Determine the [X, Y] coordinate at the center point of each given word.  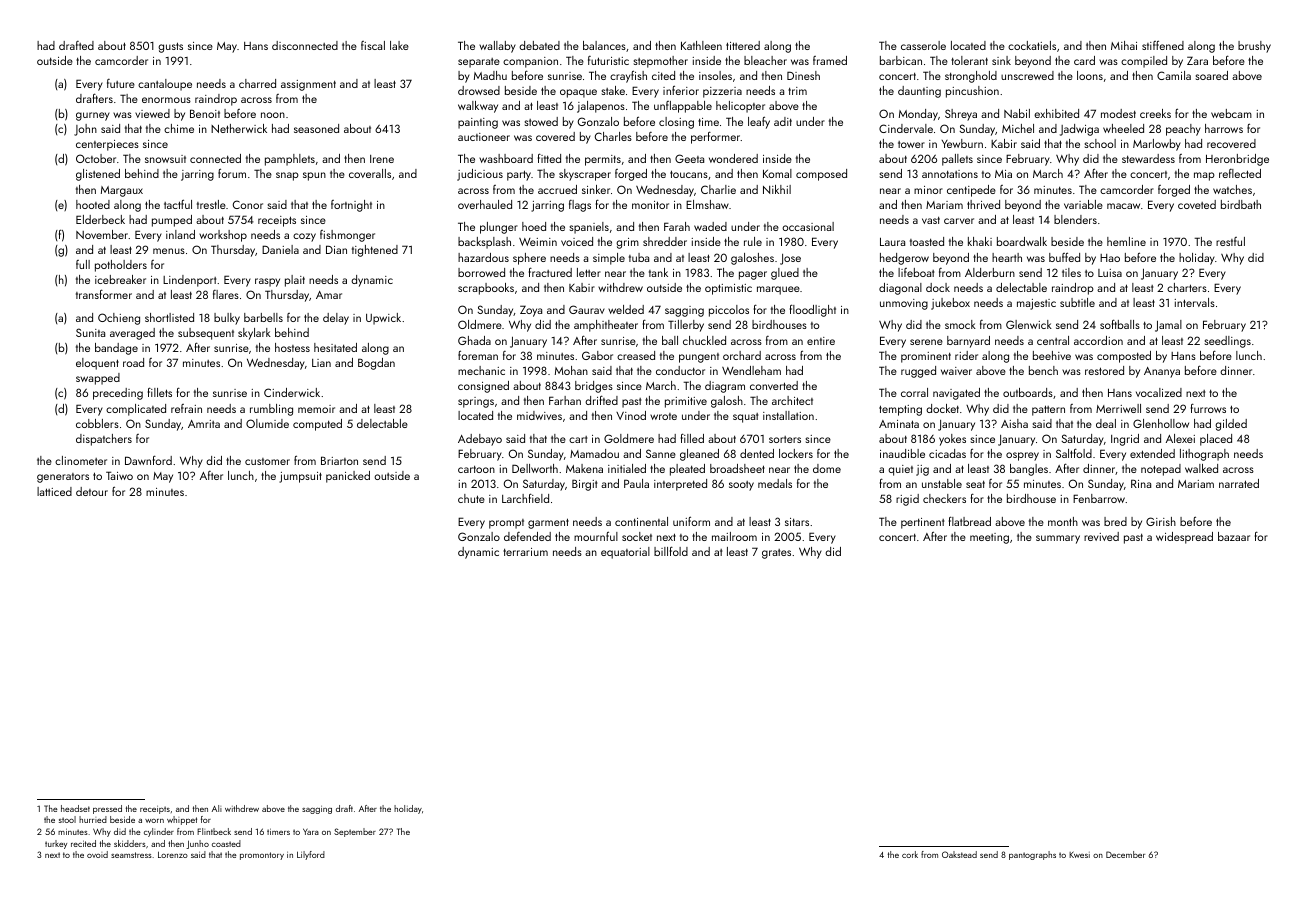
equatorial [625, 553]
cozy [304, 237]
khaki [980, 241]
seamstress [131, 855]
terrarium [525, 552]
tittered [743, 45]
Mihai [1124, 45]
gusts [170, 47]
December [1125, 854]
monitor [650, 205]
